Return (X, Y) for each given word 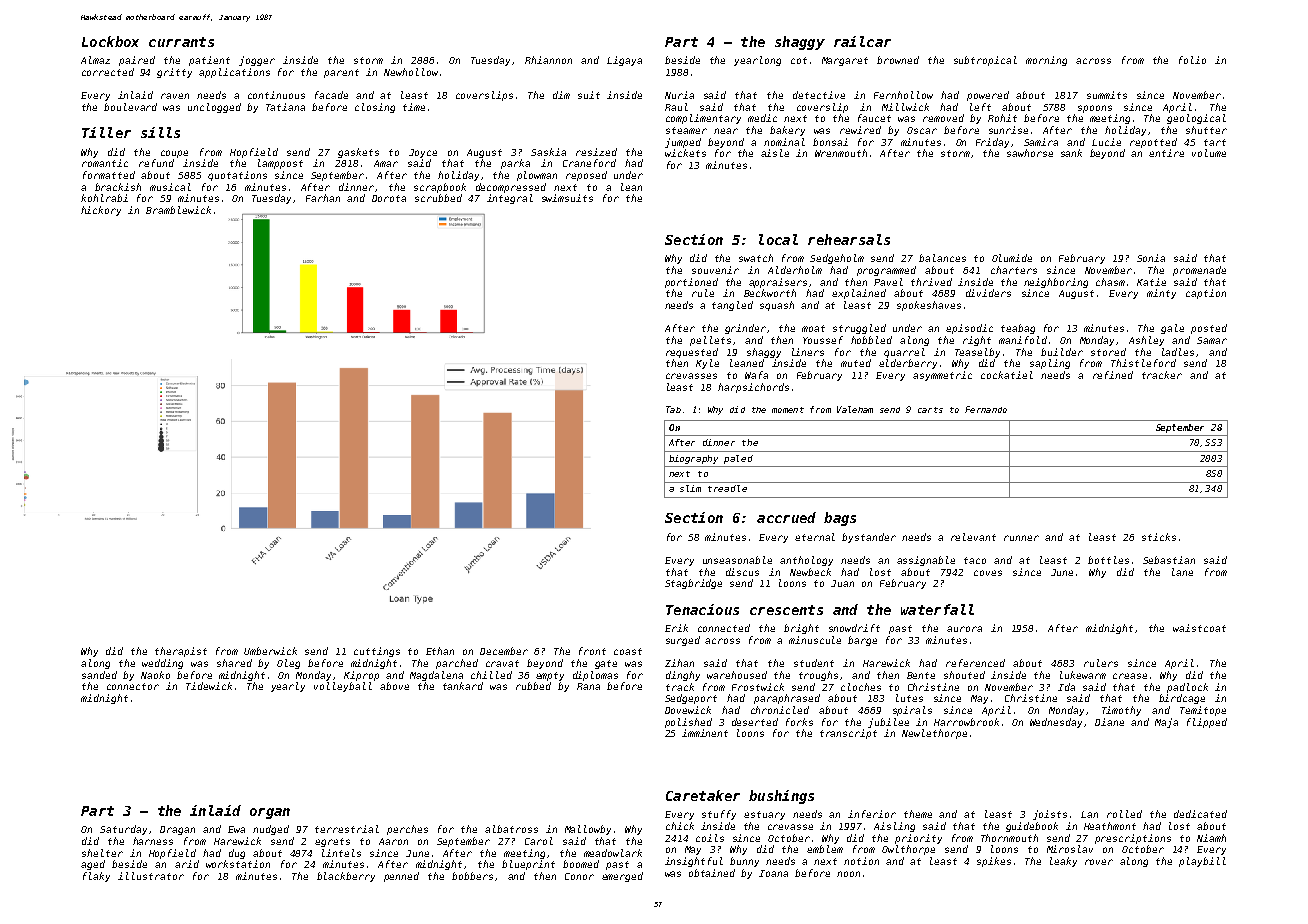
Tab (673, 409)
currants (181, 42)
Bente (921, 675)
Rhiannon (548, 60)
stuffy (719, 815)
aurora (964, 629)
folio (1192, 60)
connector (133, 686)
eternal (815, 537)
